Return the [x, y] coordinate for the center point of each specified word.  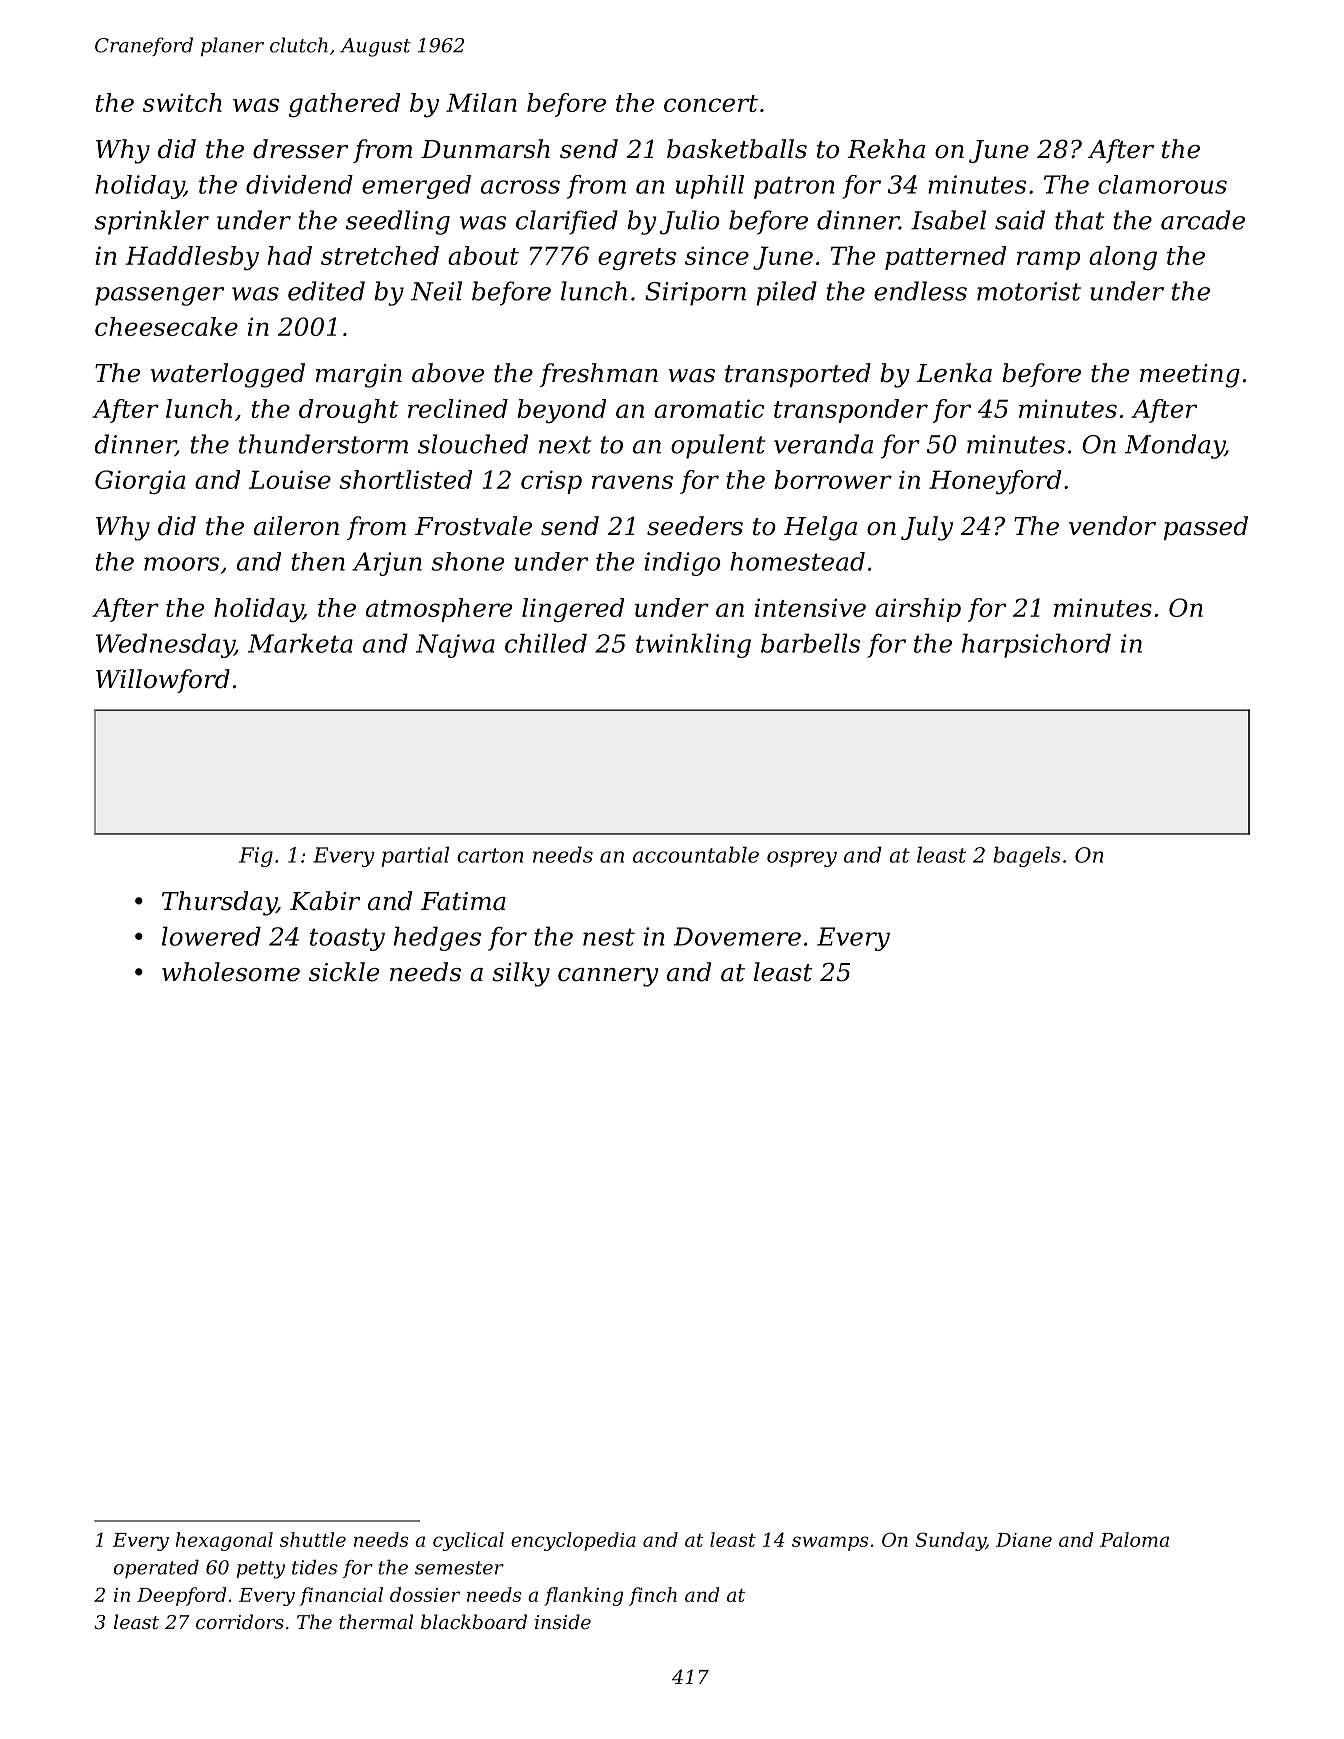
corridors [240, 1621]
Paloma [1134, 1539]
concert [711, 103]
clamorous [1162, 184]
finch [653, 1596]
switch [182, 102]
